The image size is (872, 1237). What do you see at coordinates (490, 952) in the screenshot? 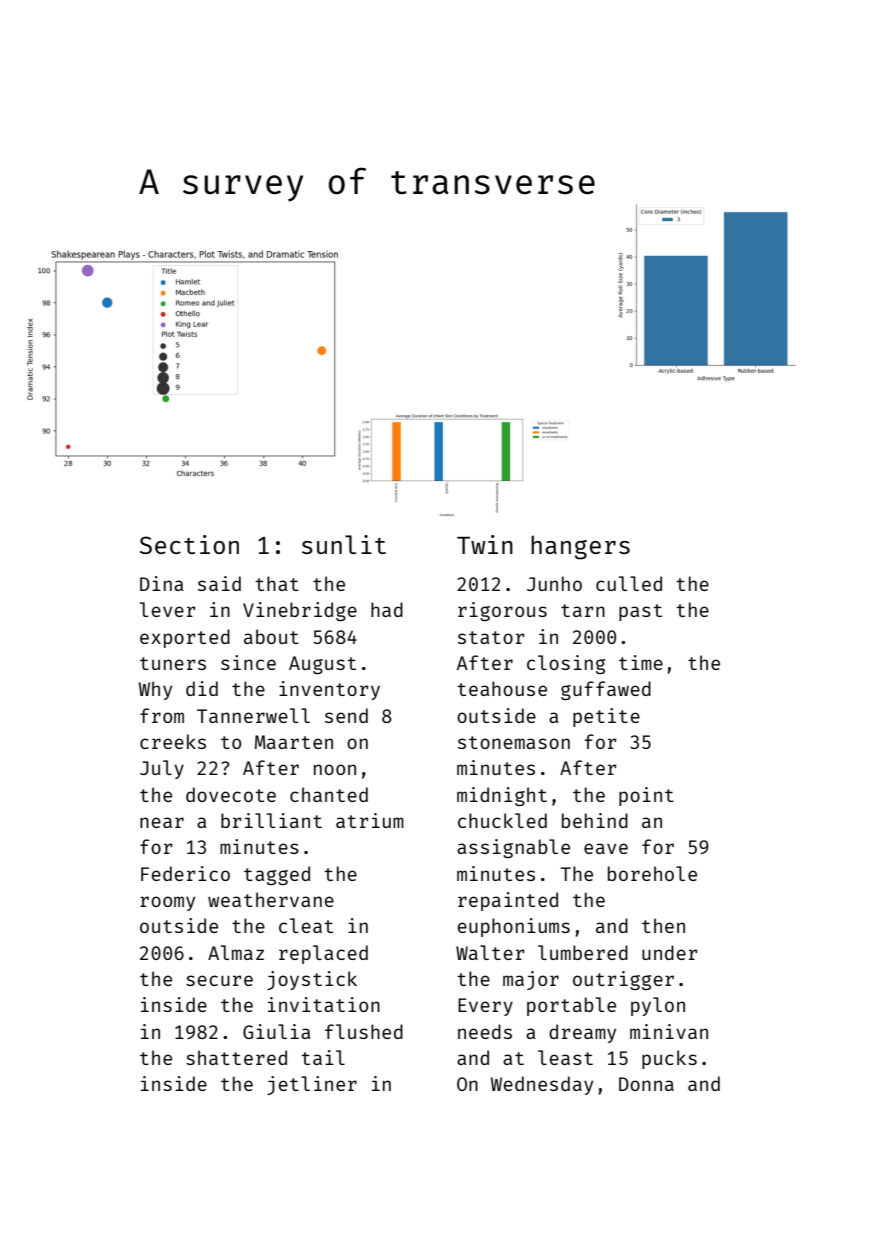
I see `Walter` at bounding box center [490, 952].
